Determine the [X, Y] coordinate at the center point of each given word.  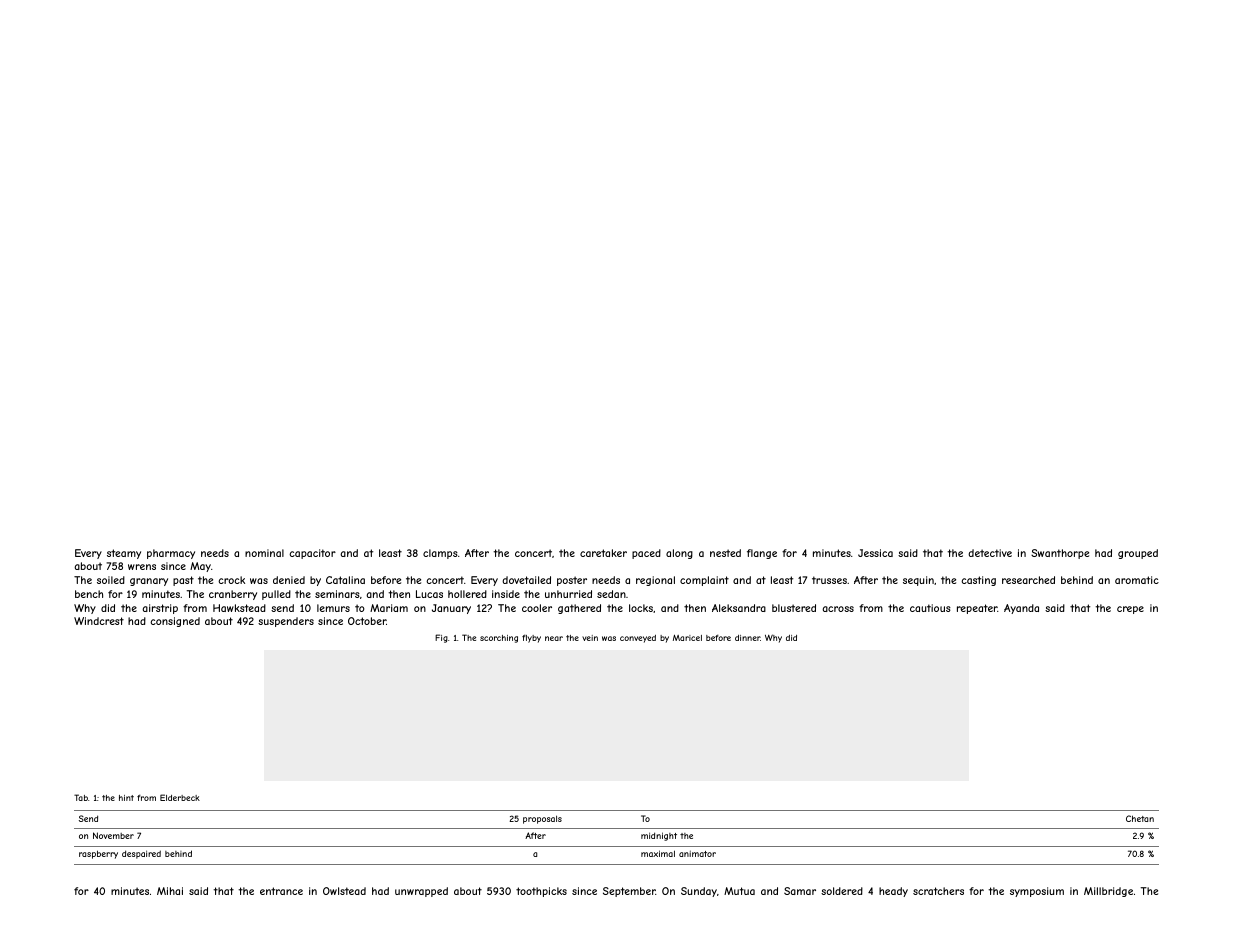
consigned [175, 622]
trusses [829, 580]
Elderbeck [180, 797]
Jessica [875, 553]
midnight [659, 836]
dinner [747, 638]
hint [126, 798]
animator [697, 854]
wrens [142, 567]
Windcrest [99, 621]
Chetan [1140, 818]
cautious [930, 608]
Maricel [687, 638]
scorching [499, 639]
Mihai [170, 891]
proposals [542, 819]
